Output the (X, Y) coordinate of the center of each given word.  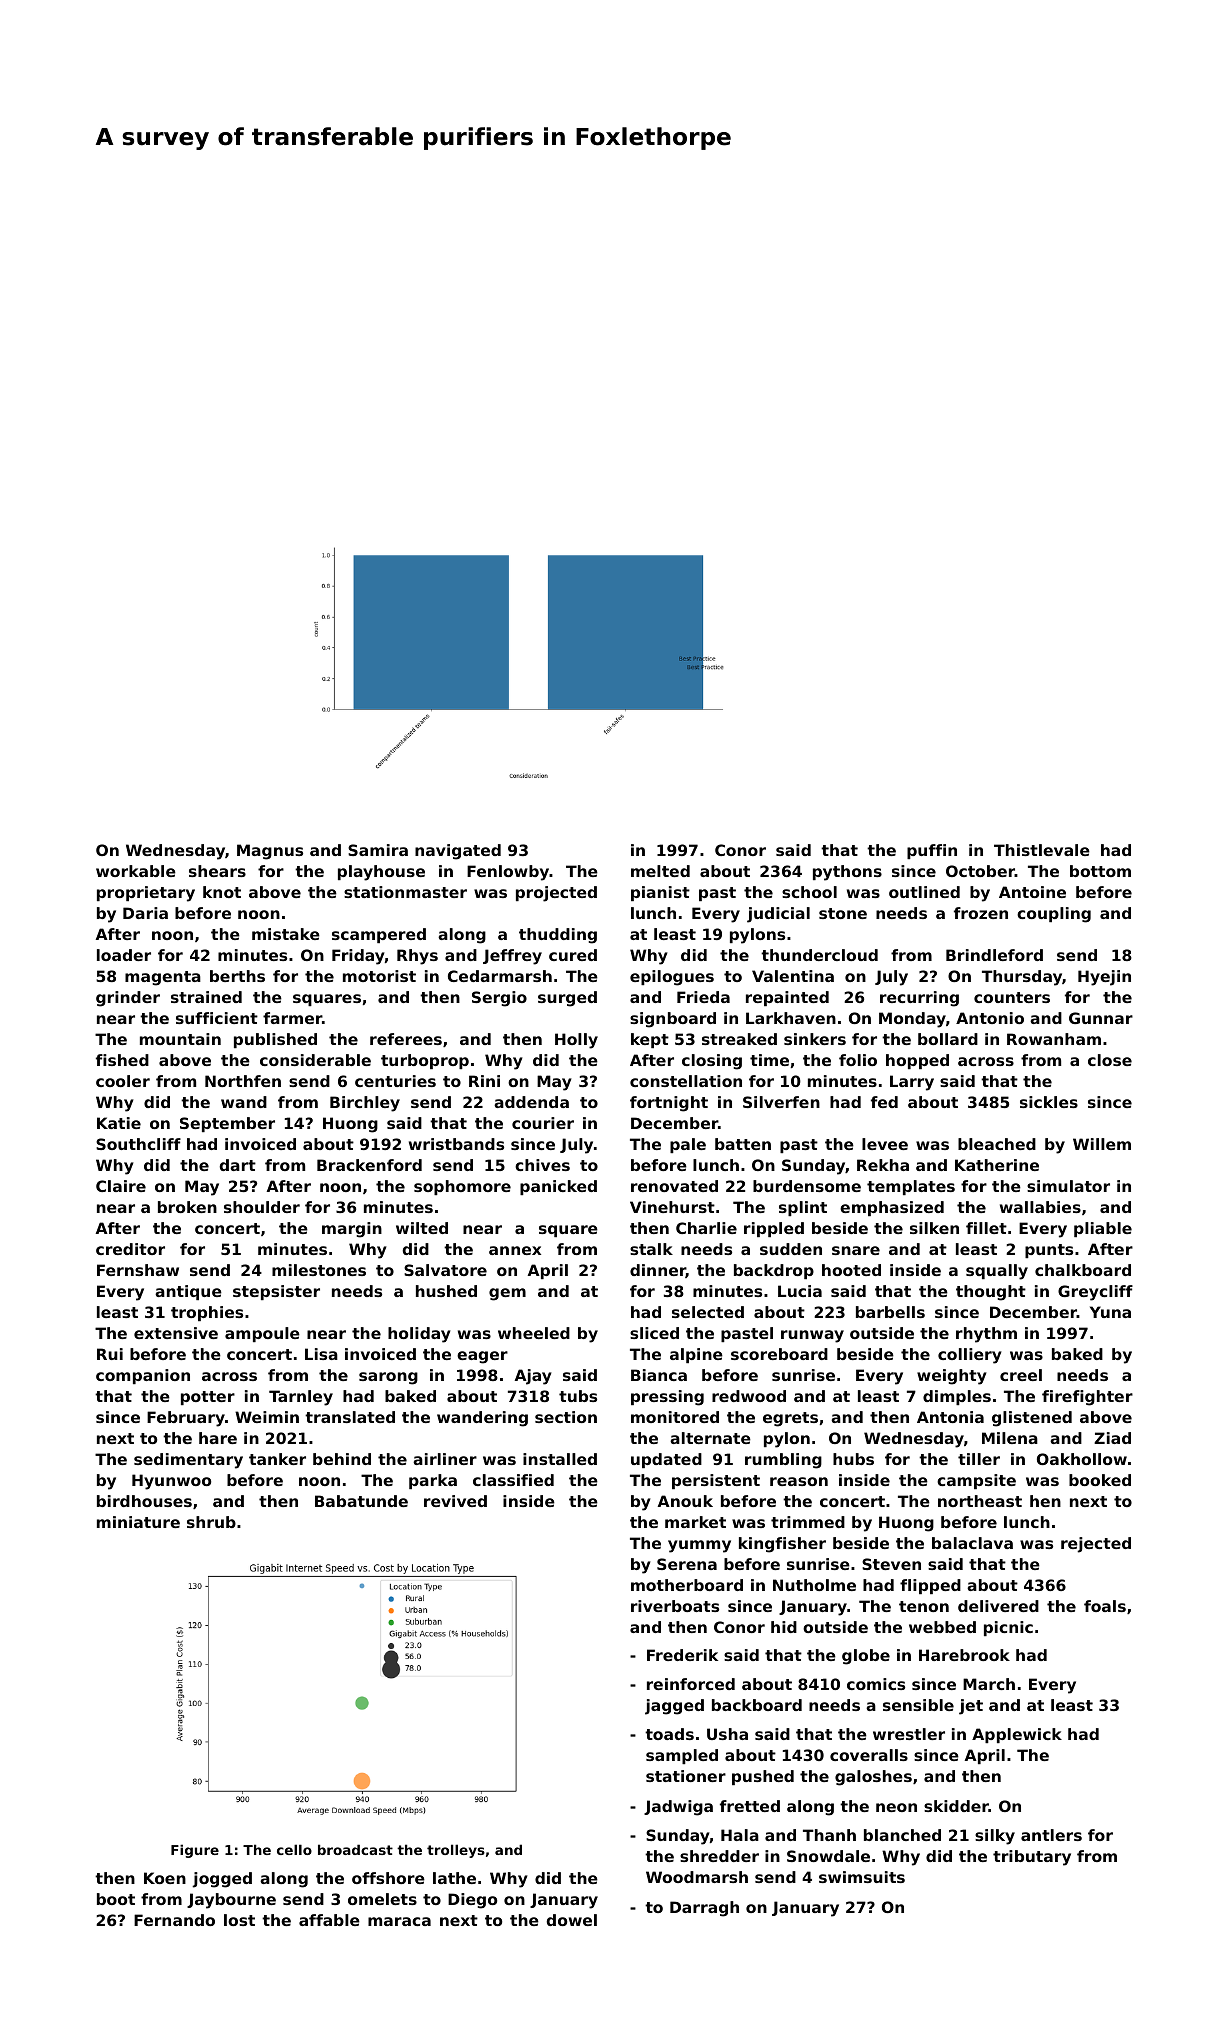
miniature (138, 1522)
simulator (1068, 1186)
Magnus (270, 852)
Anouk (685, 1501)
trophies (207, 1313)
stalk (651, 1249)
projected (556, 894)
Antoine (1032, 892)
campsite (976, 1481)
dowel (571, 1920)
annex (515, 1250)
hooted (851, 1270)
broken (187, 1207)
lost (239, 1920)
